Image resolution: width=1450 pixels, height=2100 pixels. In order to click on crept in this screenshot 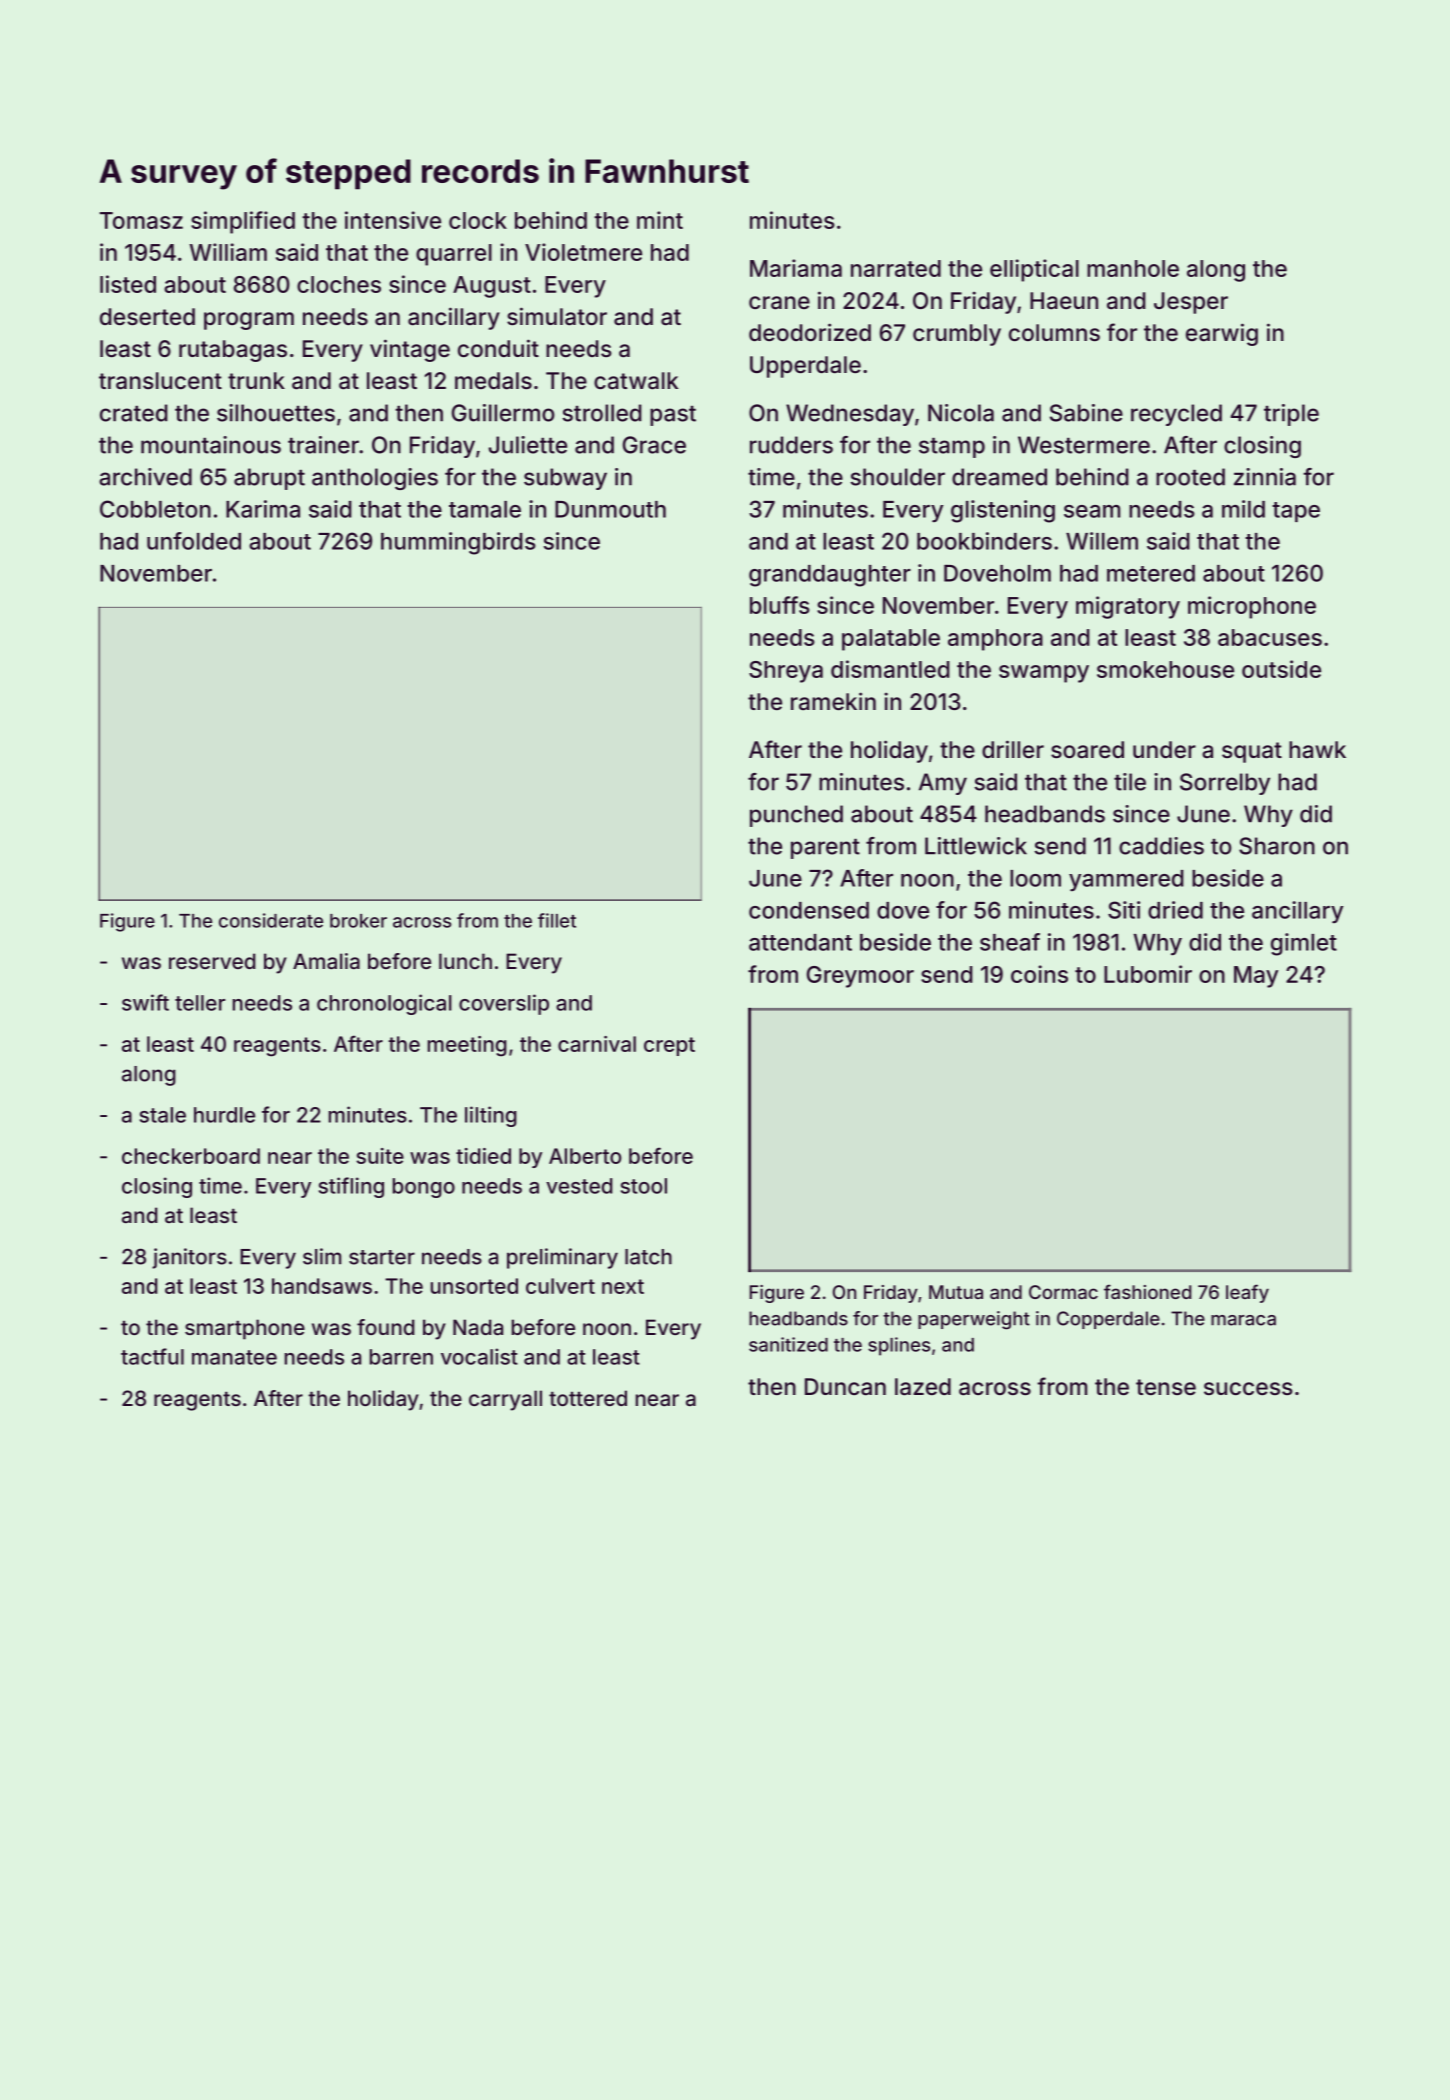, I will do `click(669, 1046)`.
